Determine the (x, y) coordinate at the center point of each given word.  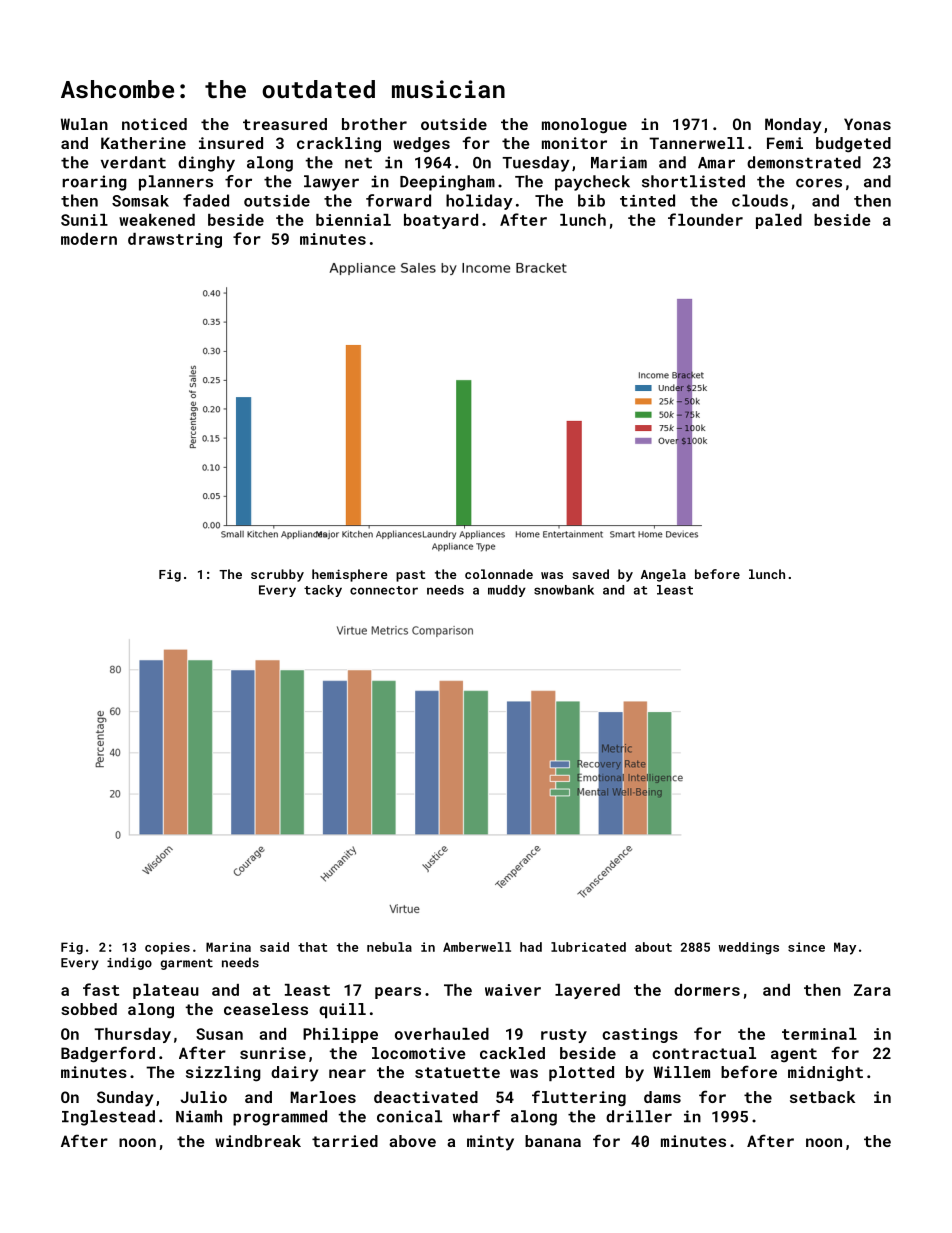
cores (819, 183)
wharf (476, 1116)
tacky (323, 591)
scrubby (277, 575)
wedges (421, 145)
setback (822, 1097)
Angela (663, 575)
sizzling (223, 1074)
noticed (154, 124)
